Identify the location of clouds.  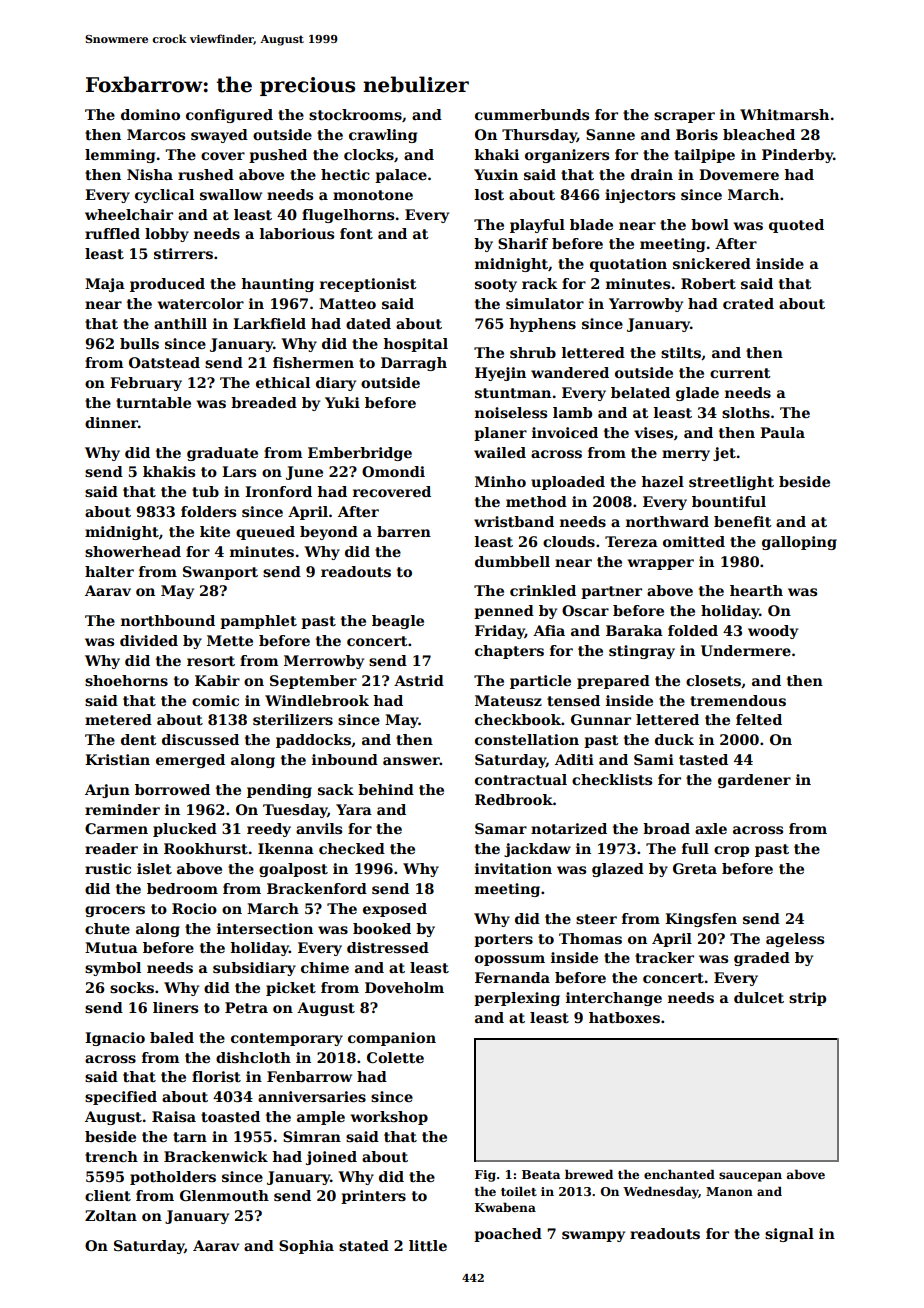
(569, 541).
